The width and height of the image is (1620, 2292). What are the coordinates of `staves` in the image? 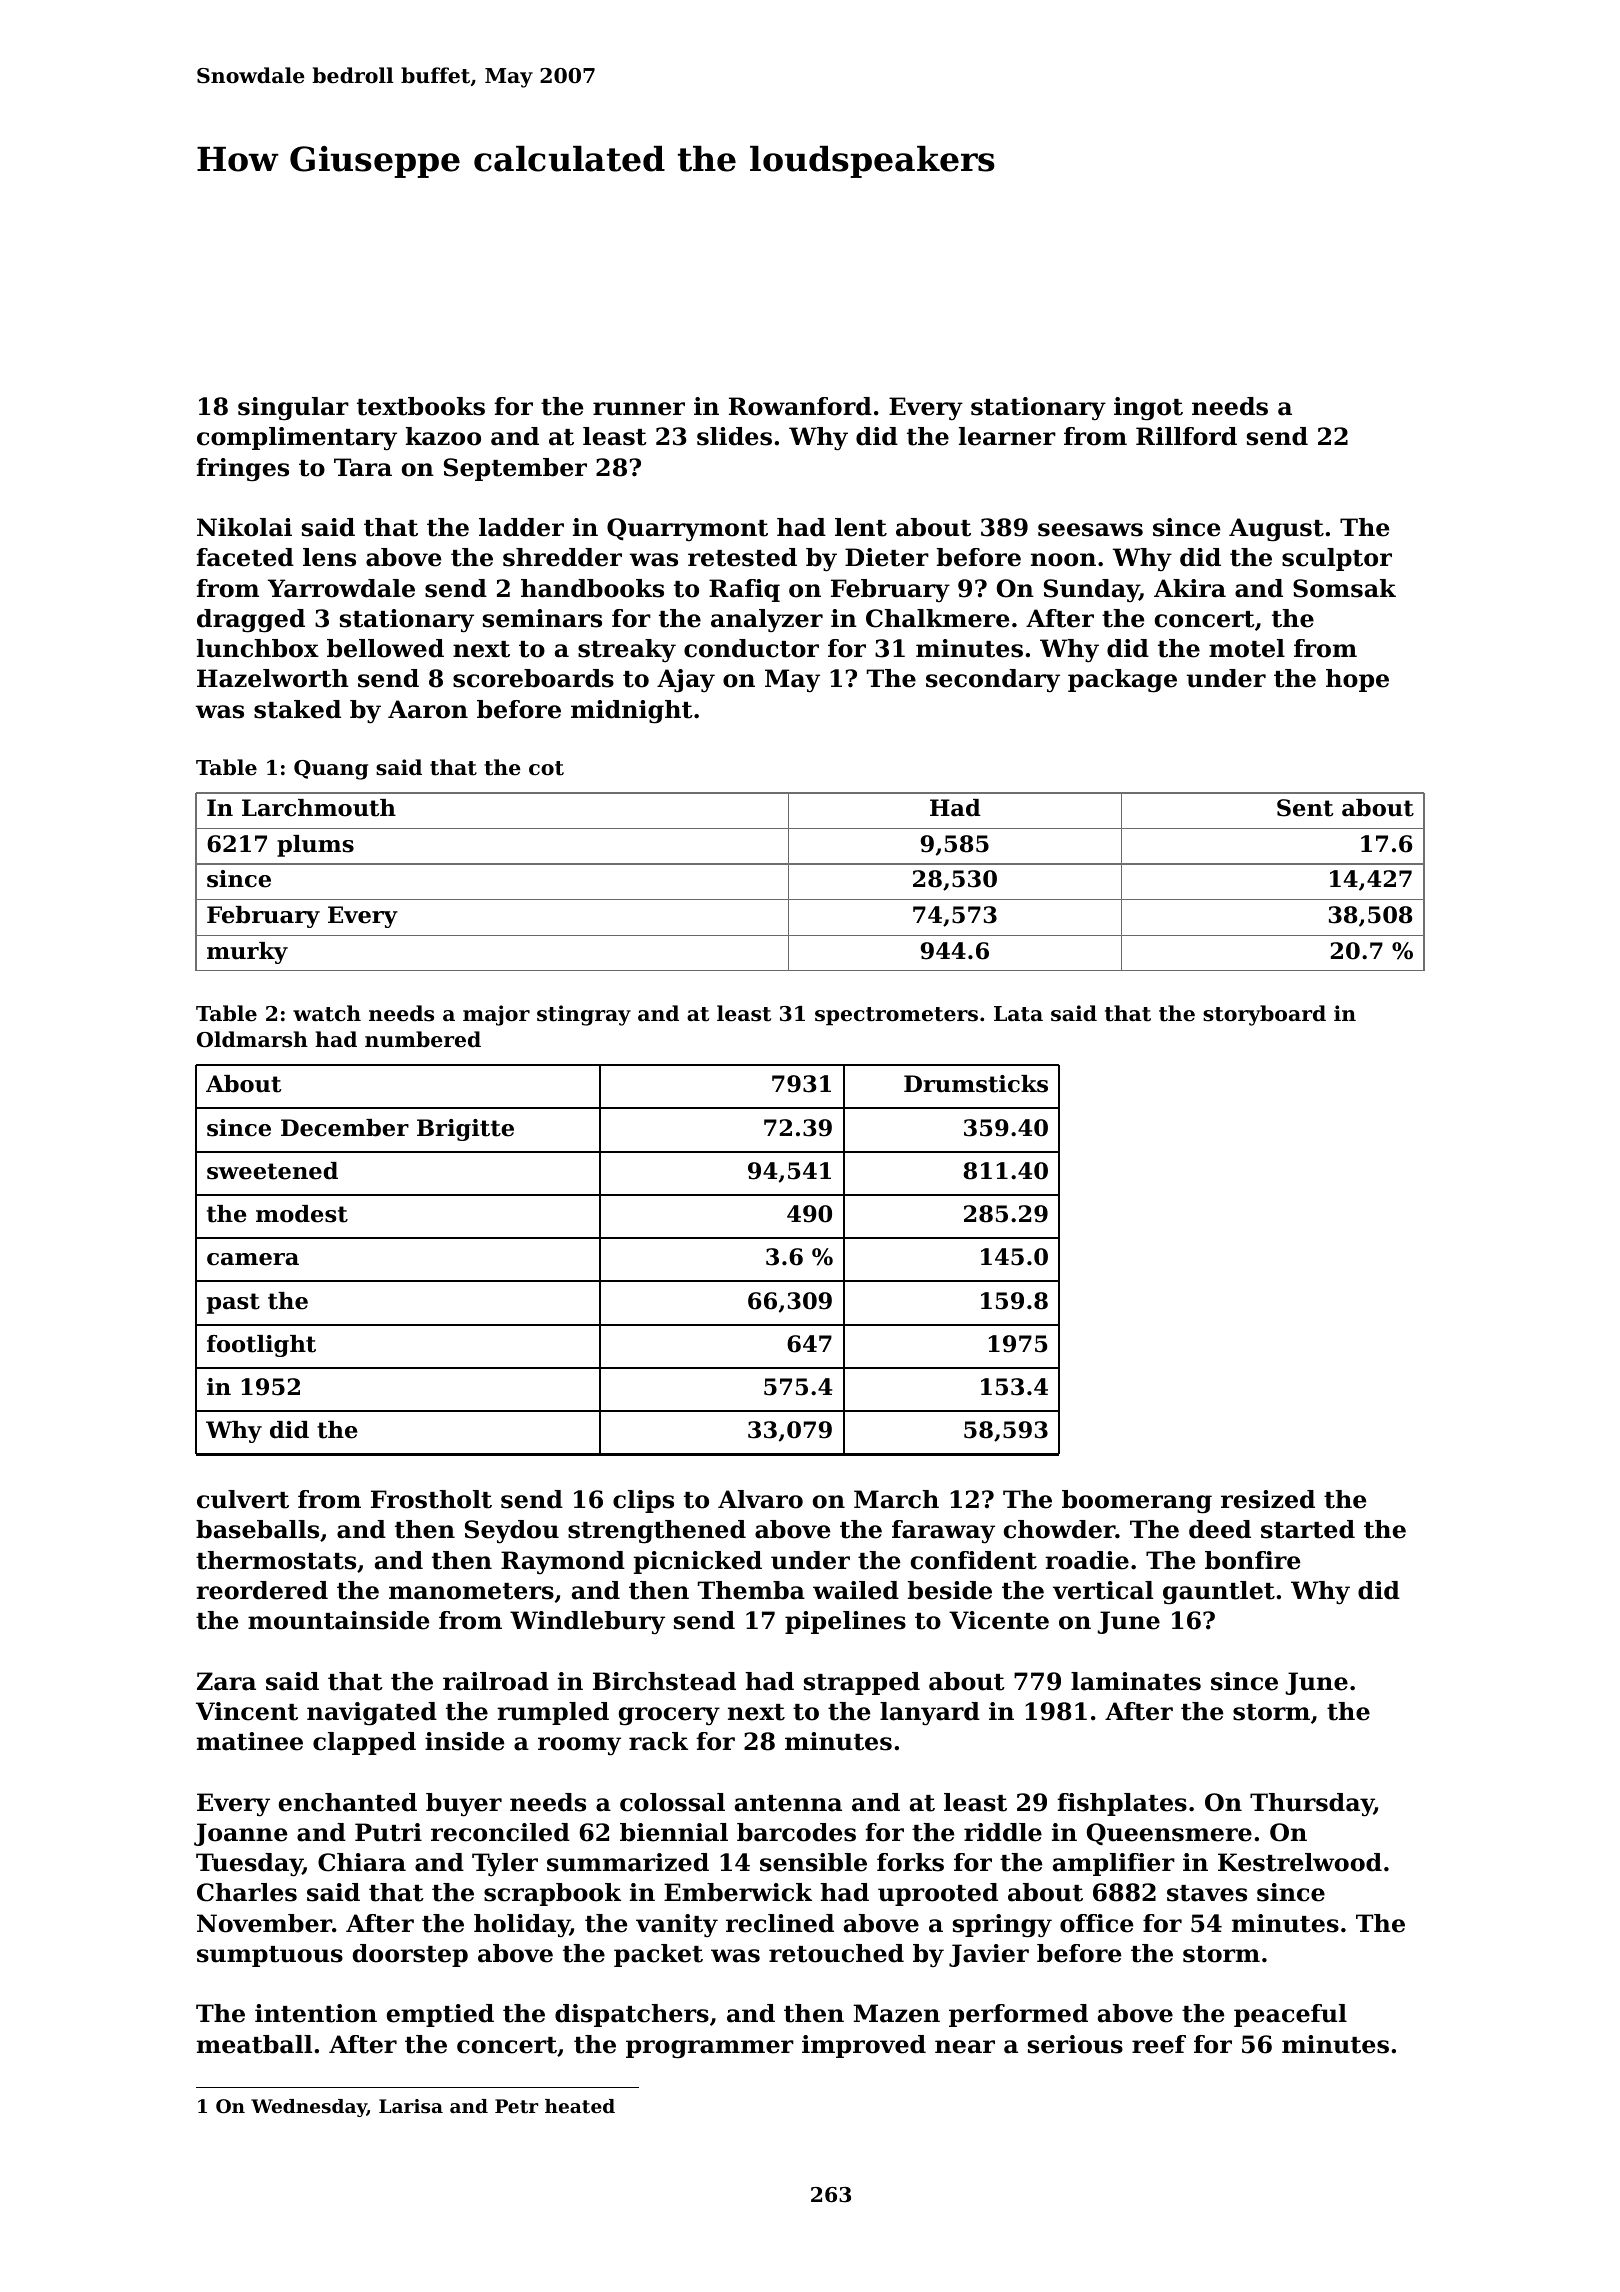 It's located at (1207, 1893).
